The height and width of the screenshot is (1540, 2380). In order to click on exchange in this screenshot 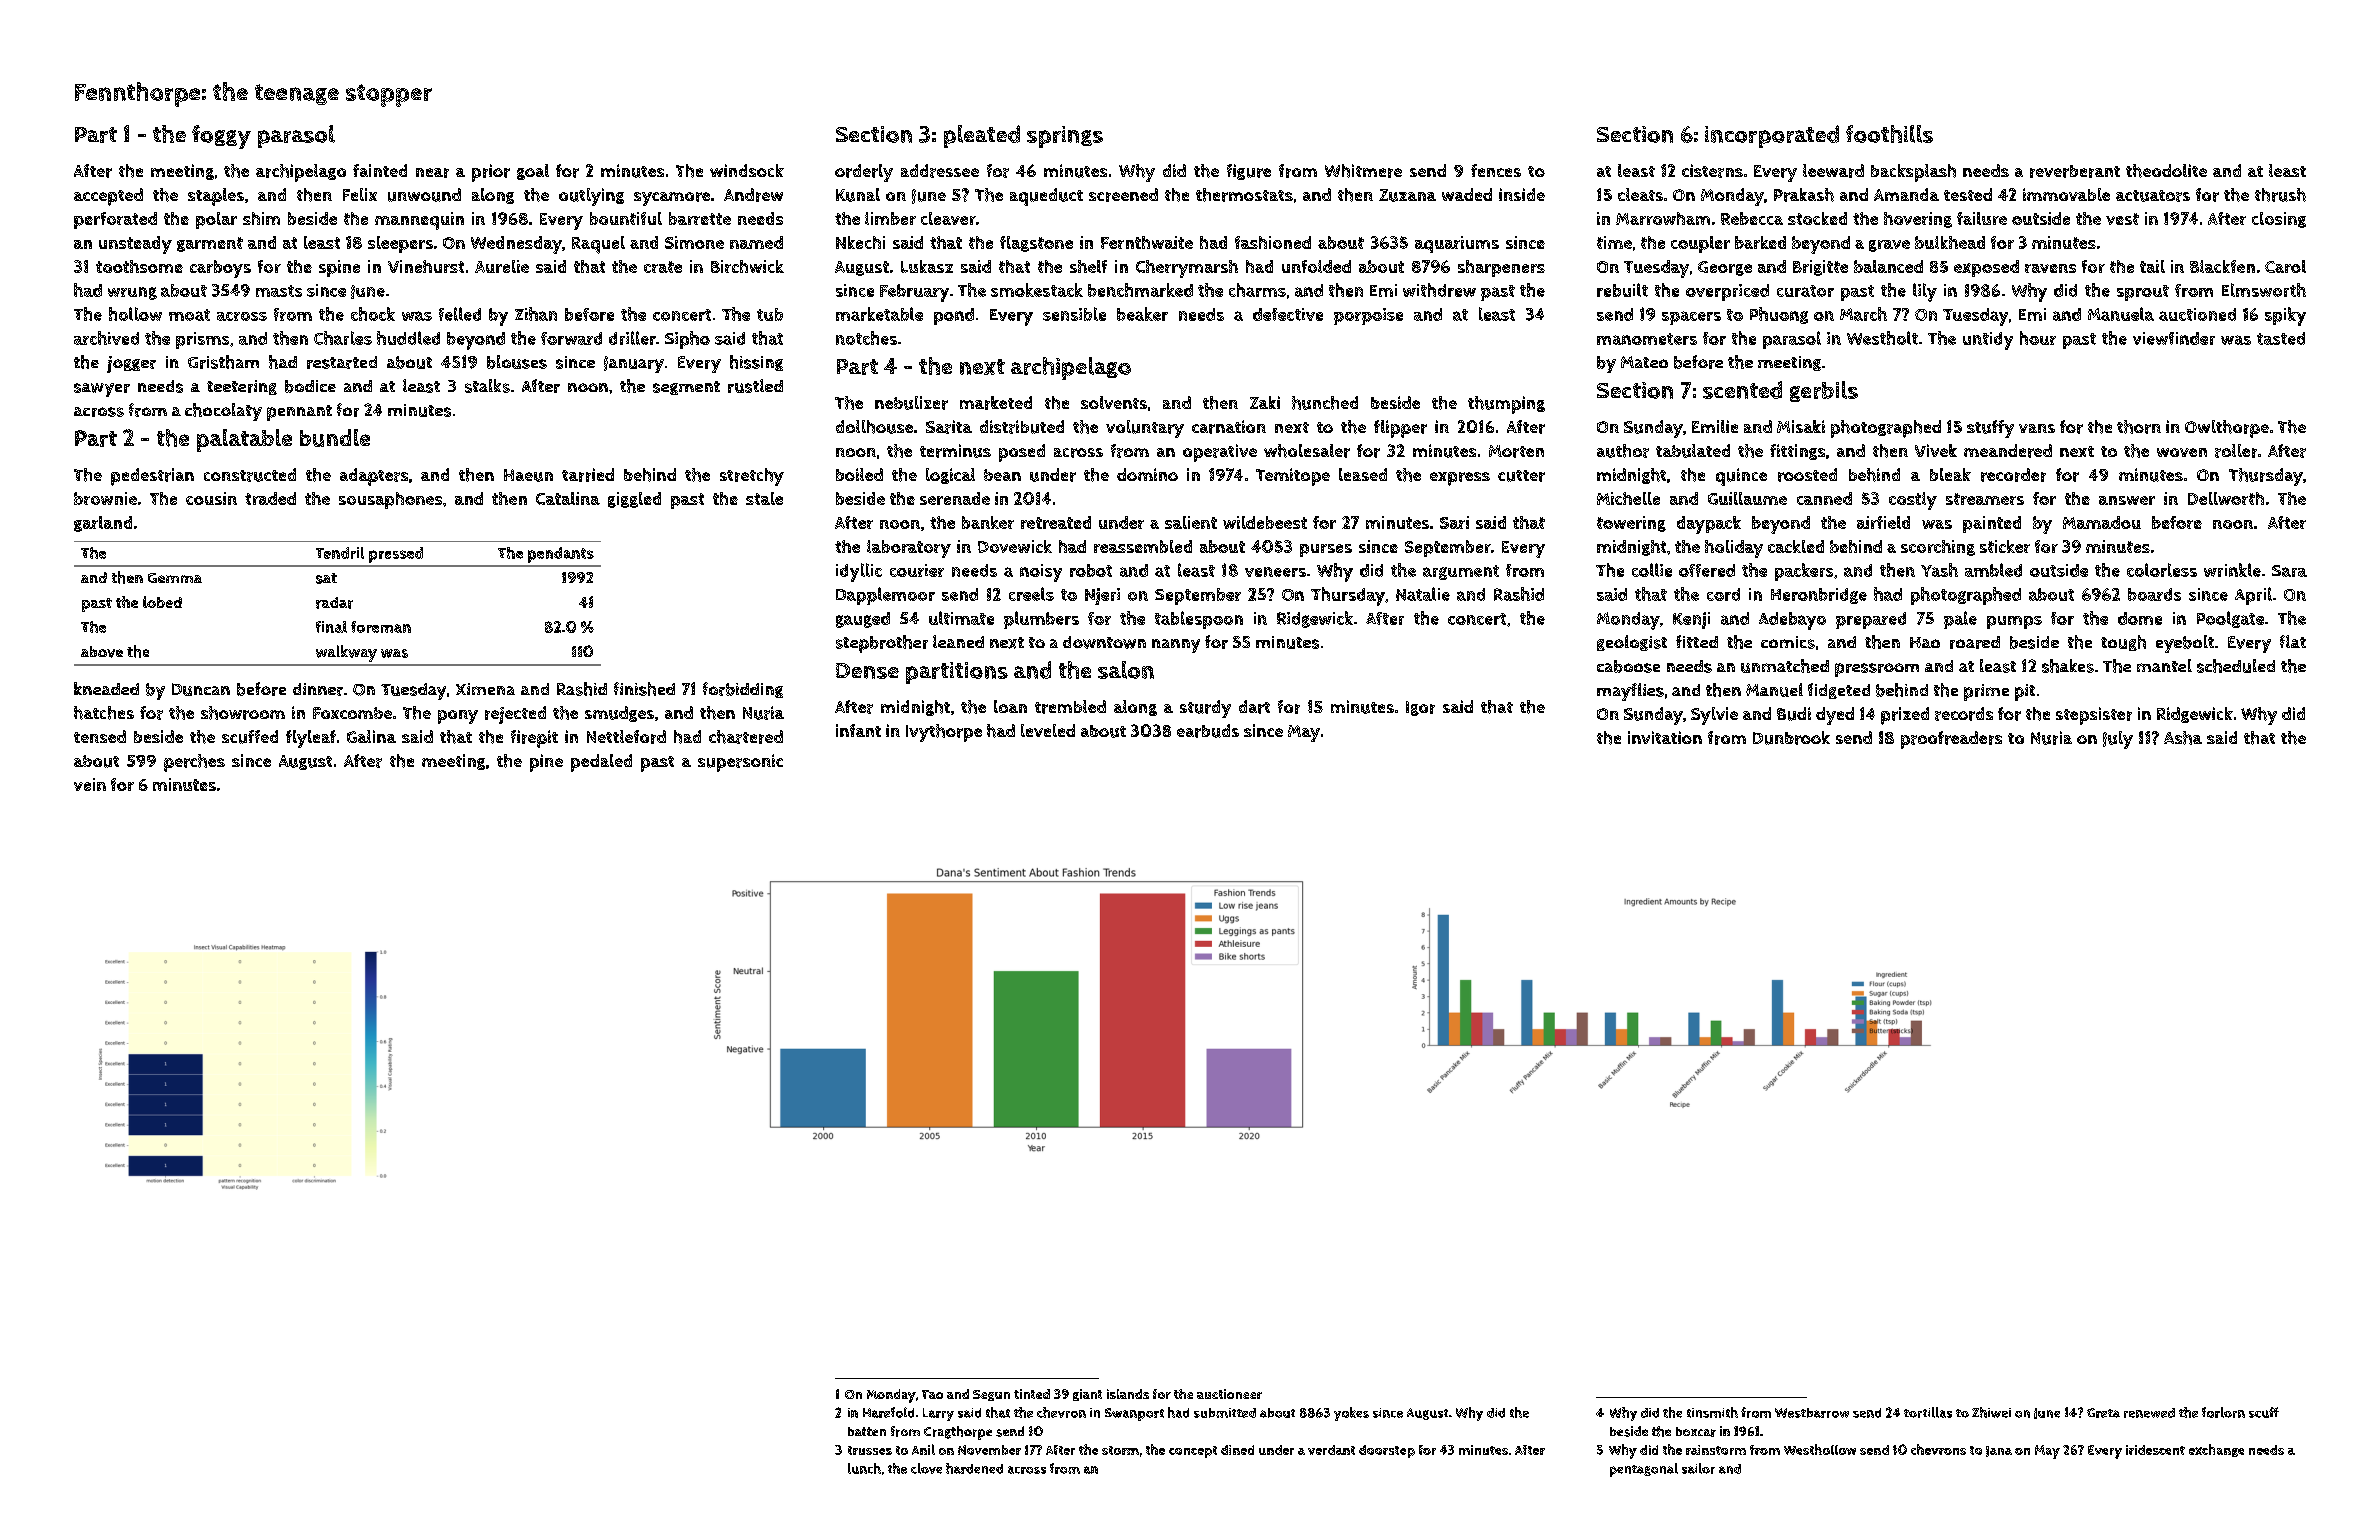, I will do `click(2216, 1450)`.
